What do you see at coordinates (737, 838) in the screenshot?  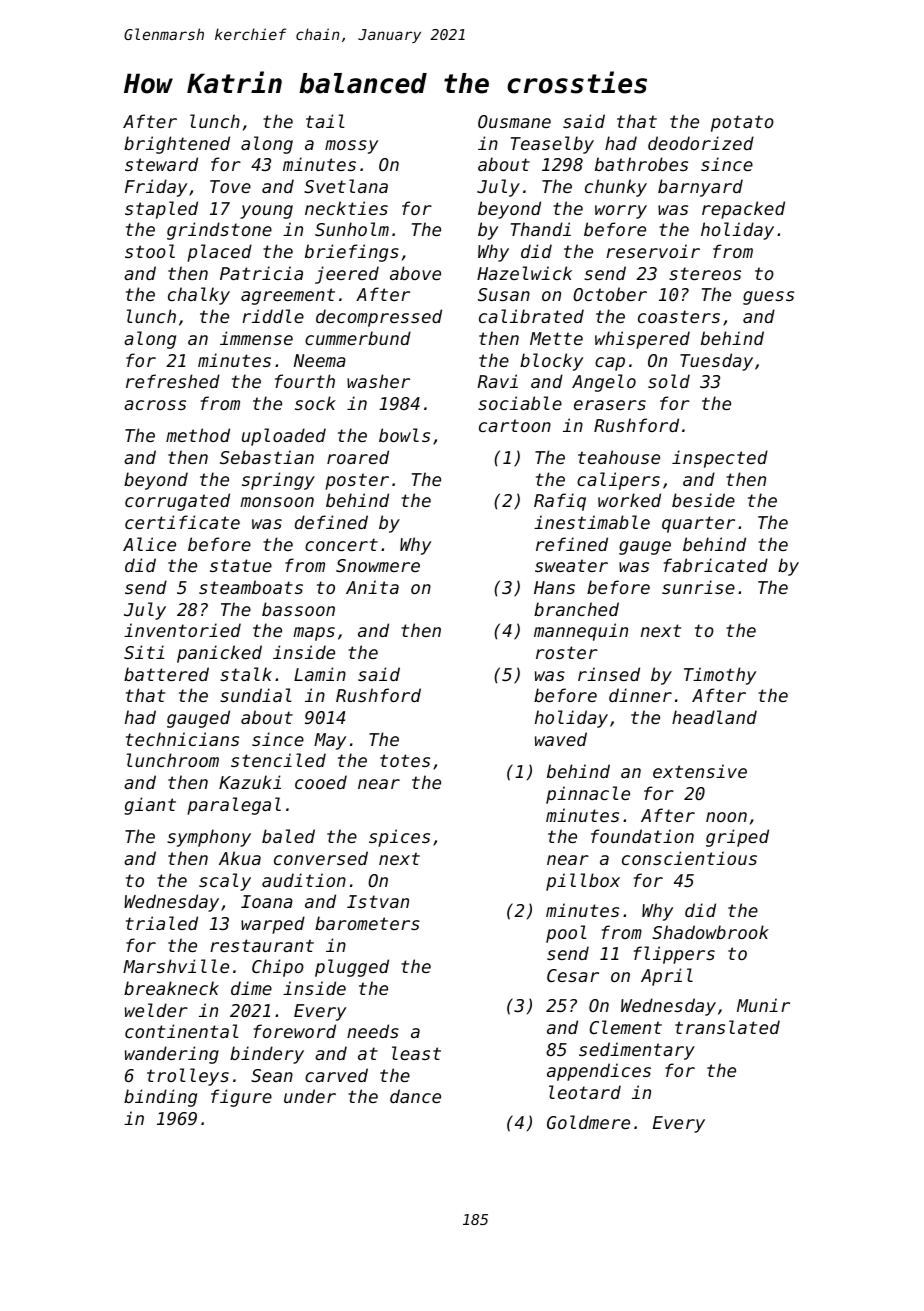 I see `griped` at bounding box center [737, 838].
